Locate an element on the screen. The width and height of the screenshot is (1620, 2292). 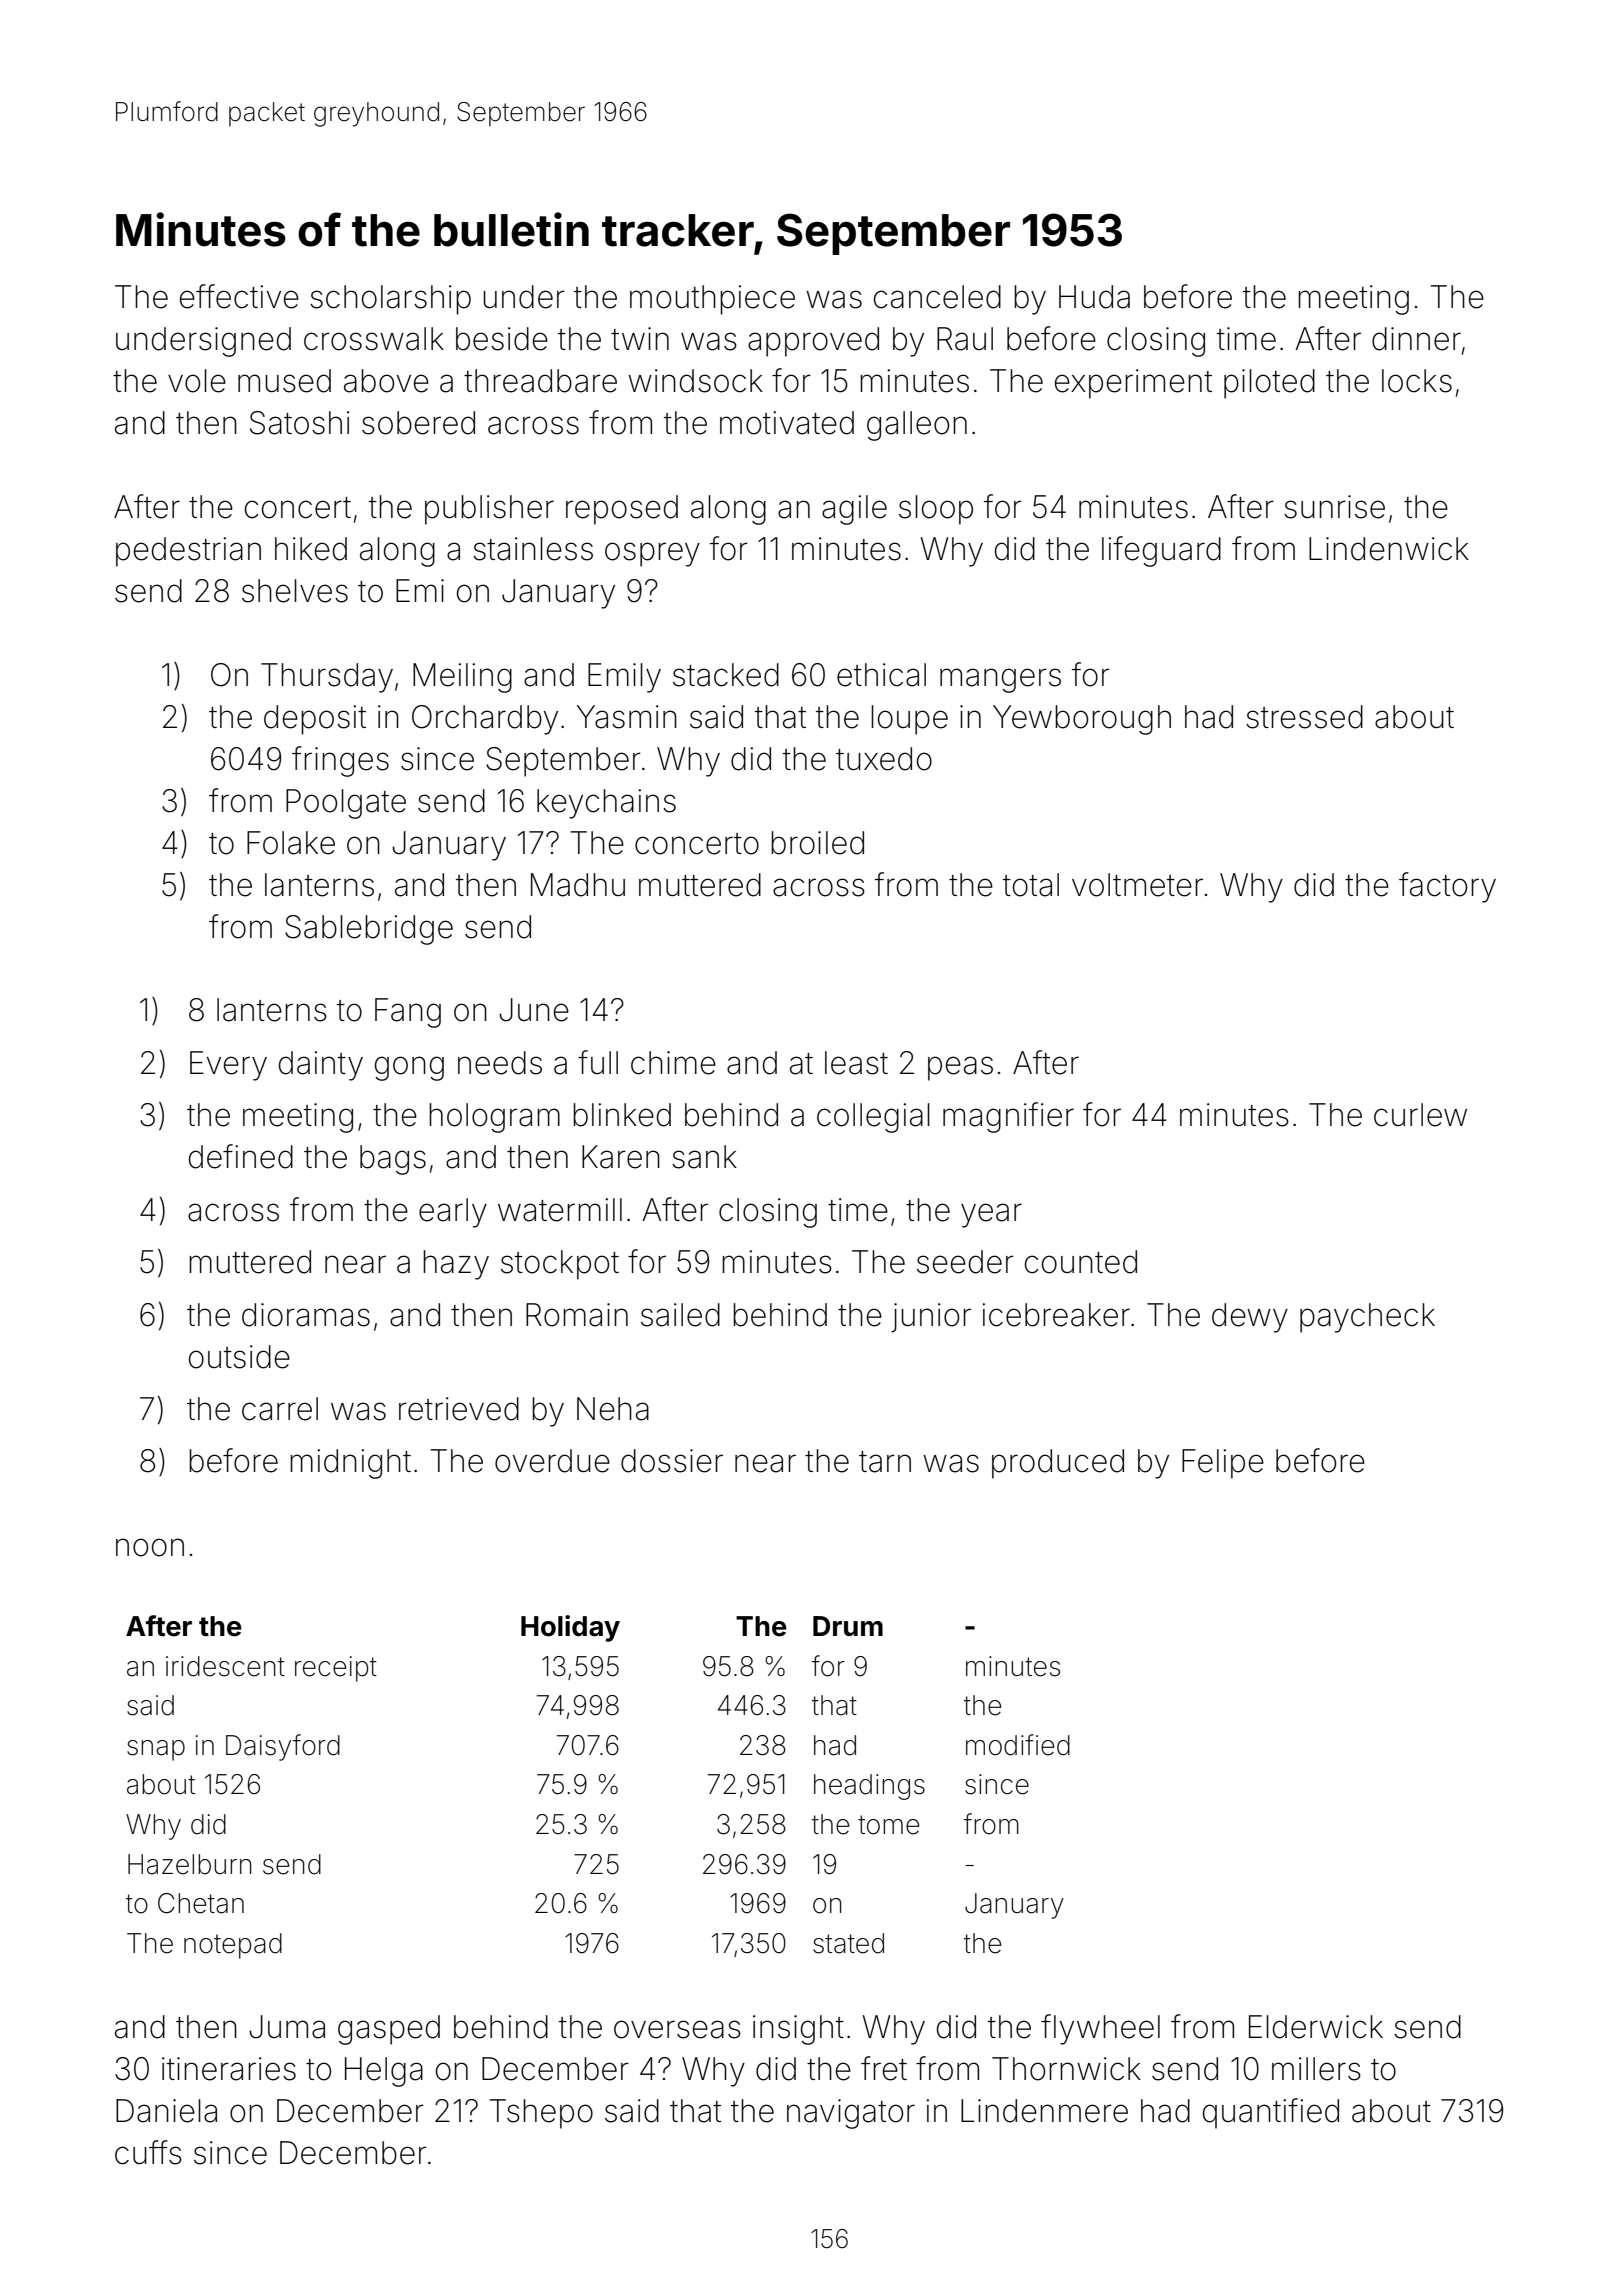
outside is located at coordinates (239, 1357).
